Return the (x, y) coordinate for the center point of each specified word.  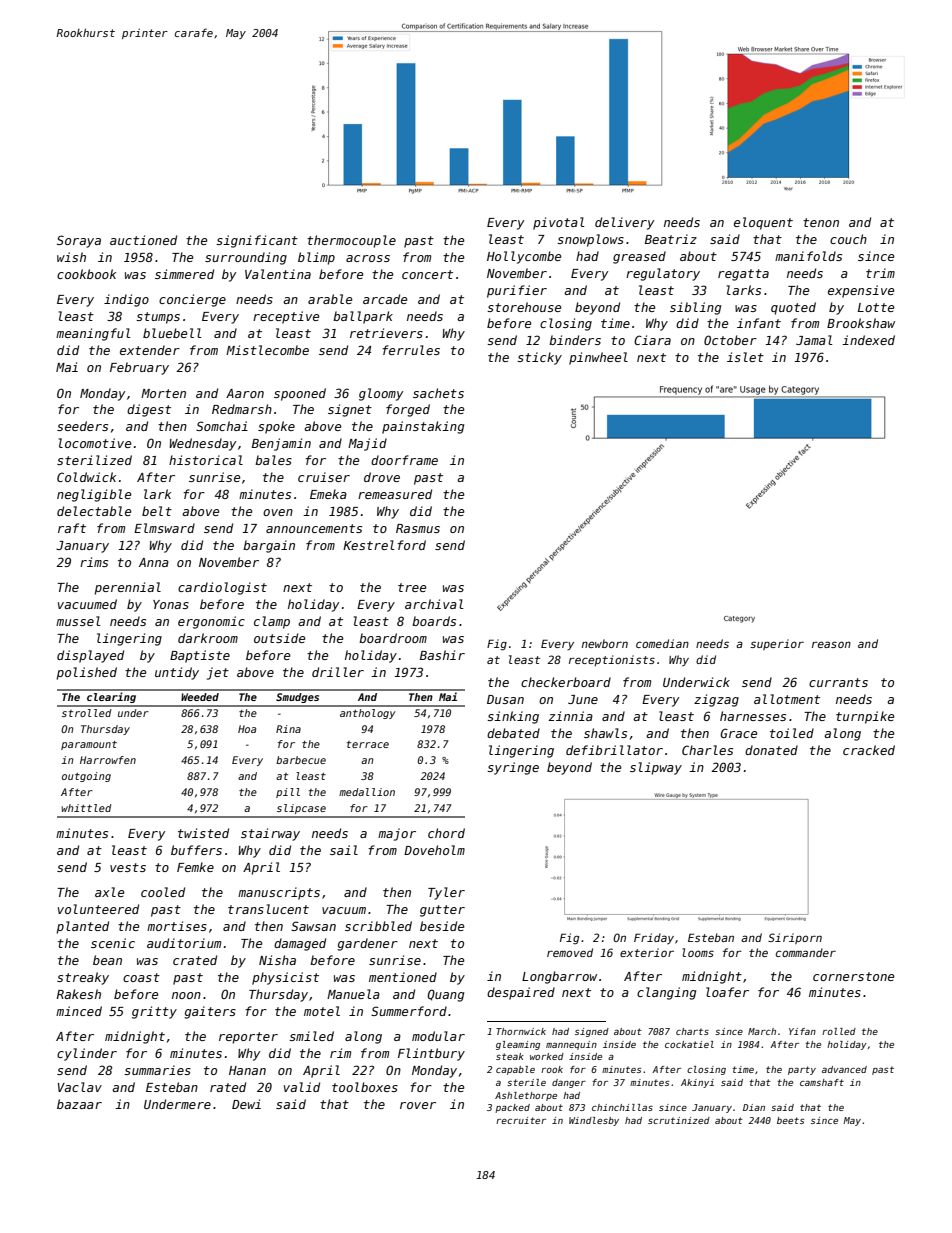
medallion (367, 792)
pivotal (559, 223)
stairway (270, 834)
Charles (707, 750)
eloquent (763, 223)
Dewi (246, 1104)
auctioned (143, 240)
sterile (526, 1082)
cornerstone (854, 976)
